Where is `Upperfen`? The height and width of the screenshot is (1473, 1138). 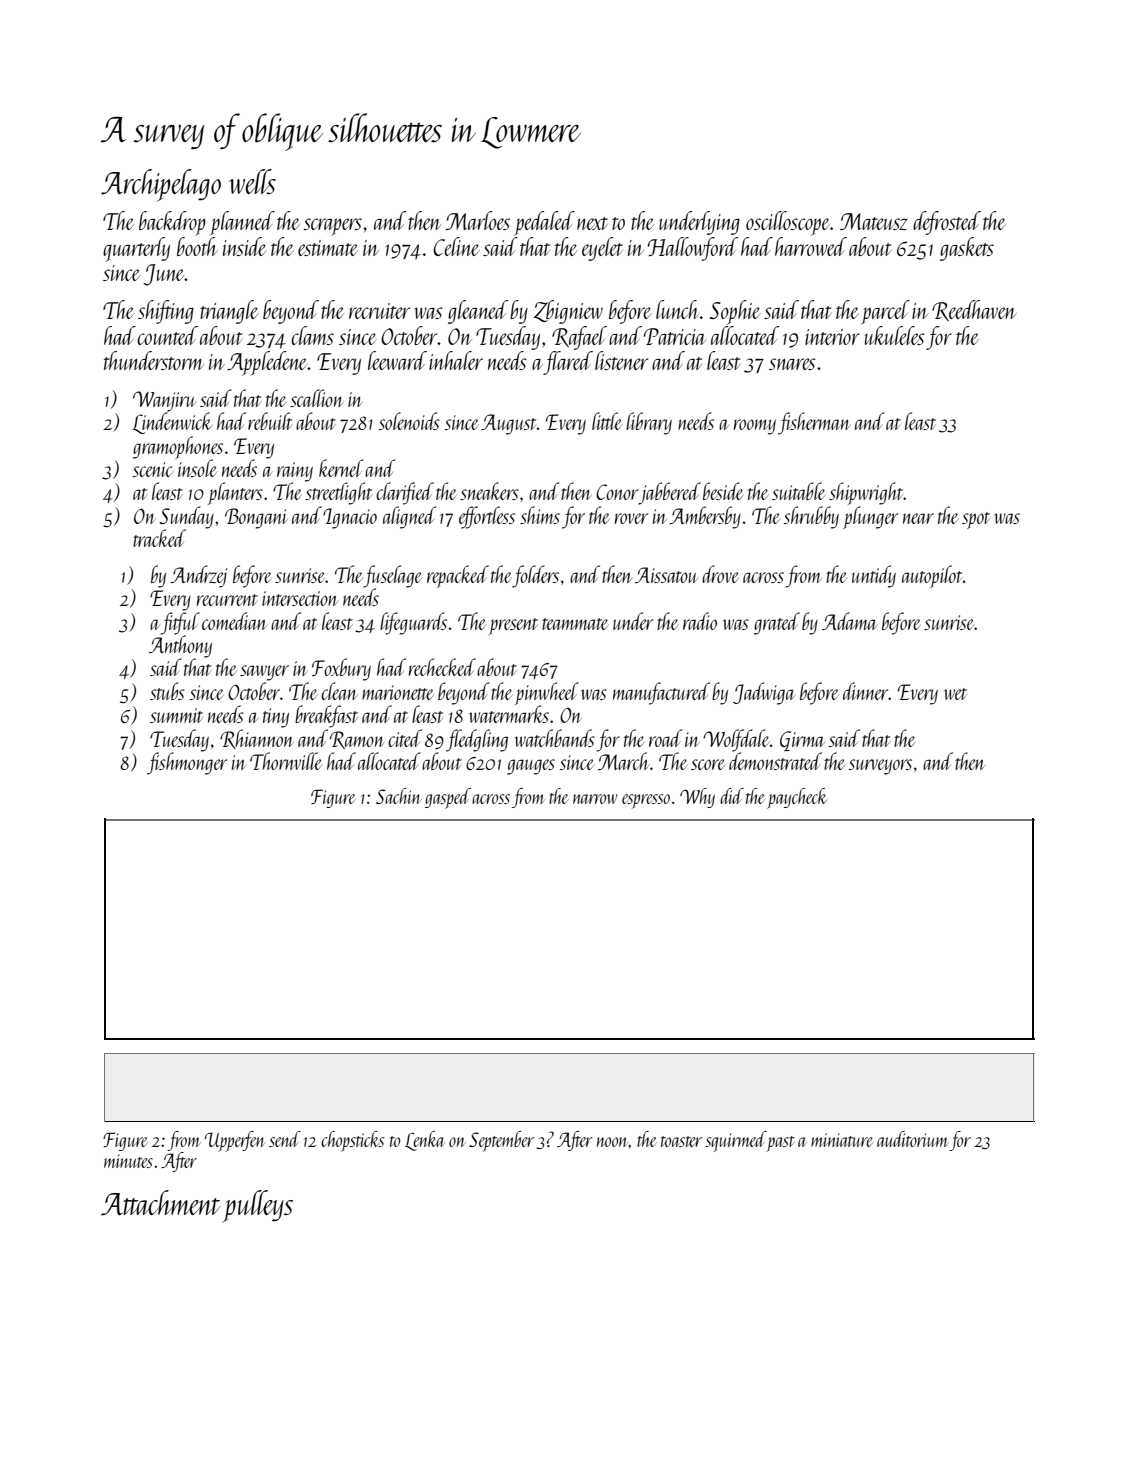 Upperfen is located at coordinates (235, 1141).
